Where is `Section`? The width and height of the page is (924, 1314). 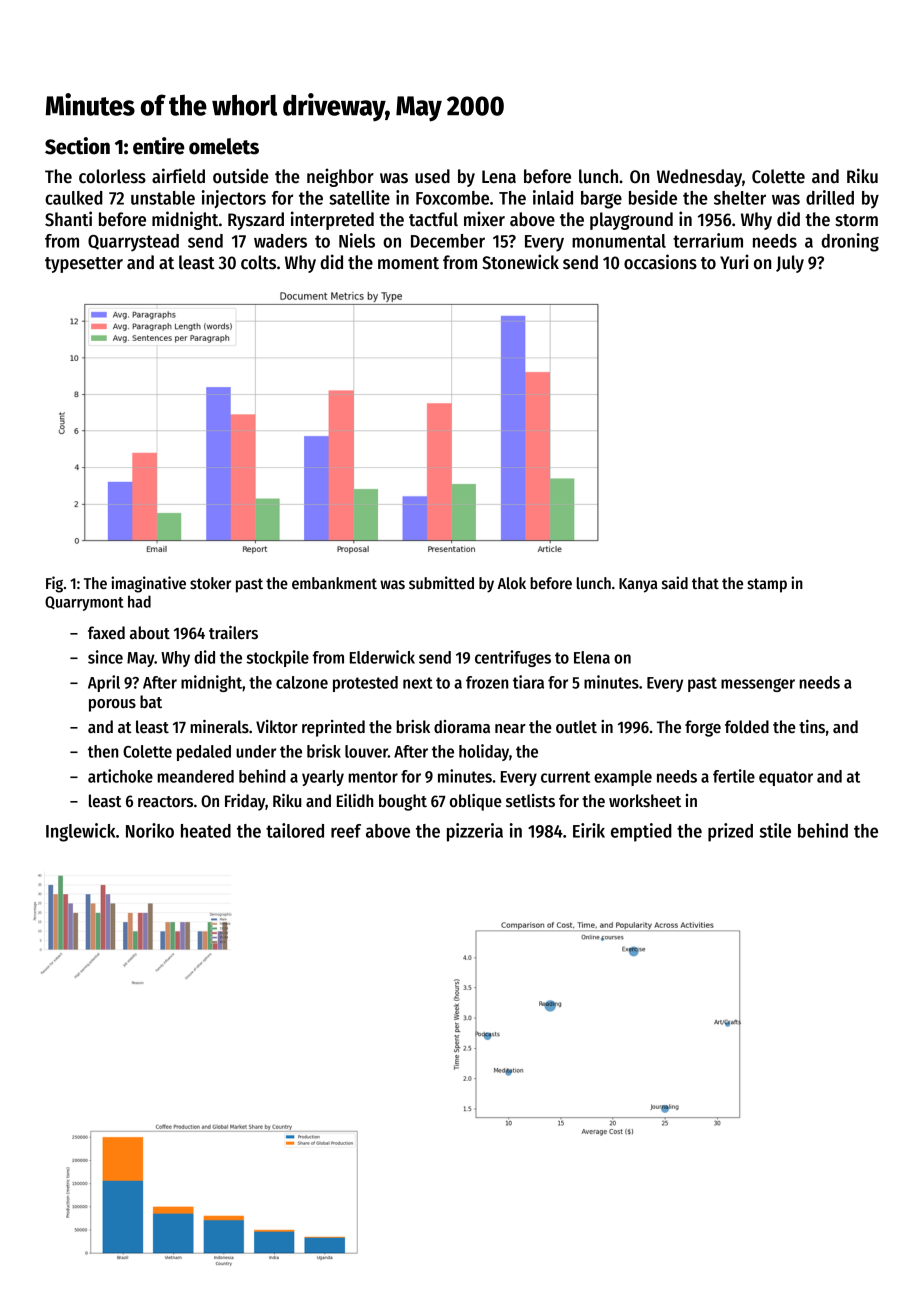 Section is located at coordinates (77, 146).
